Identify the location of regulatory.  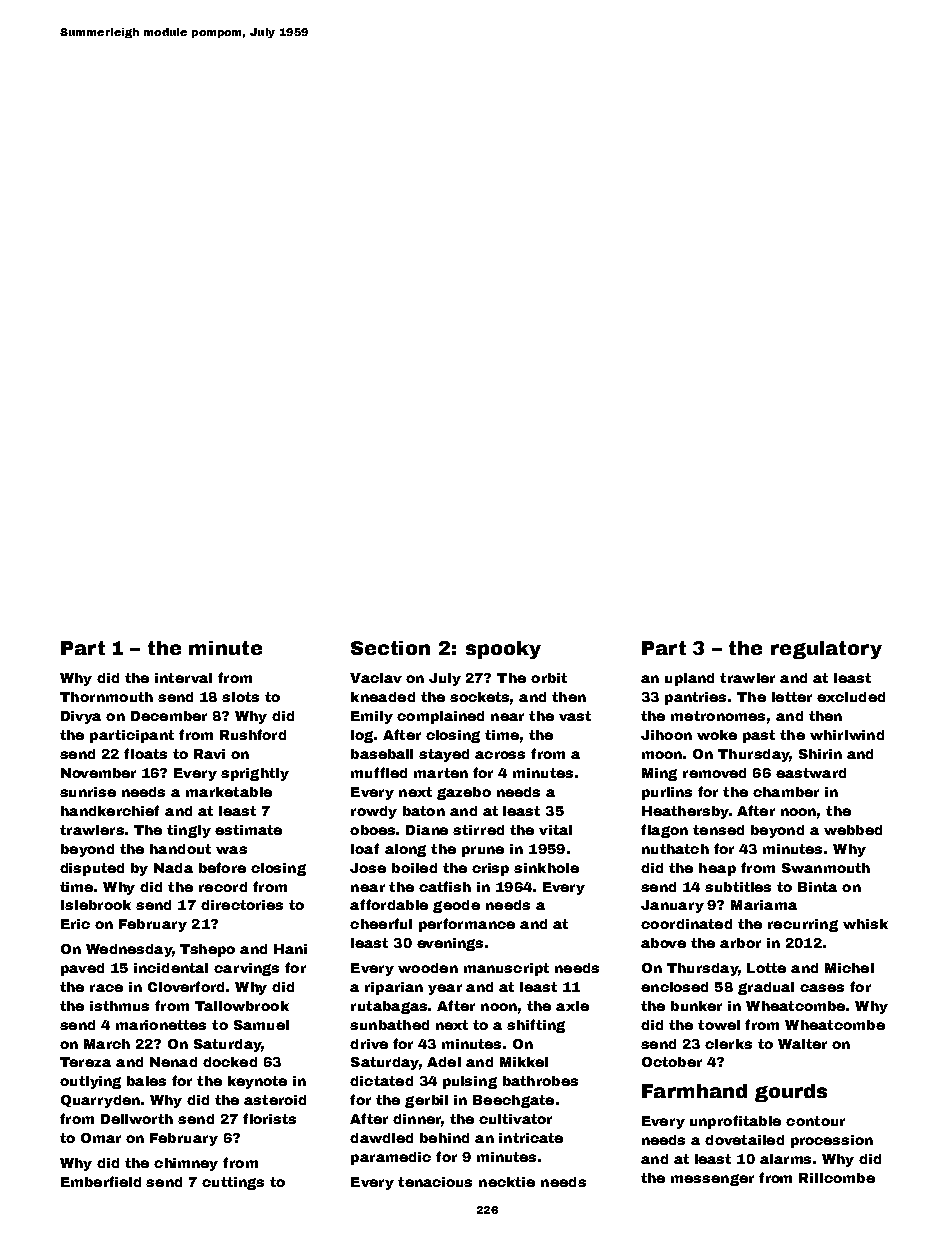
(826, 650).
